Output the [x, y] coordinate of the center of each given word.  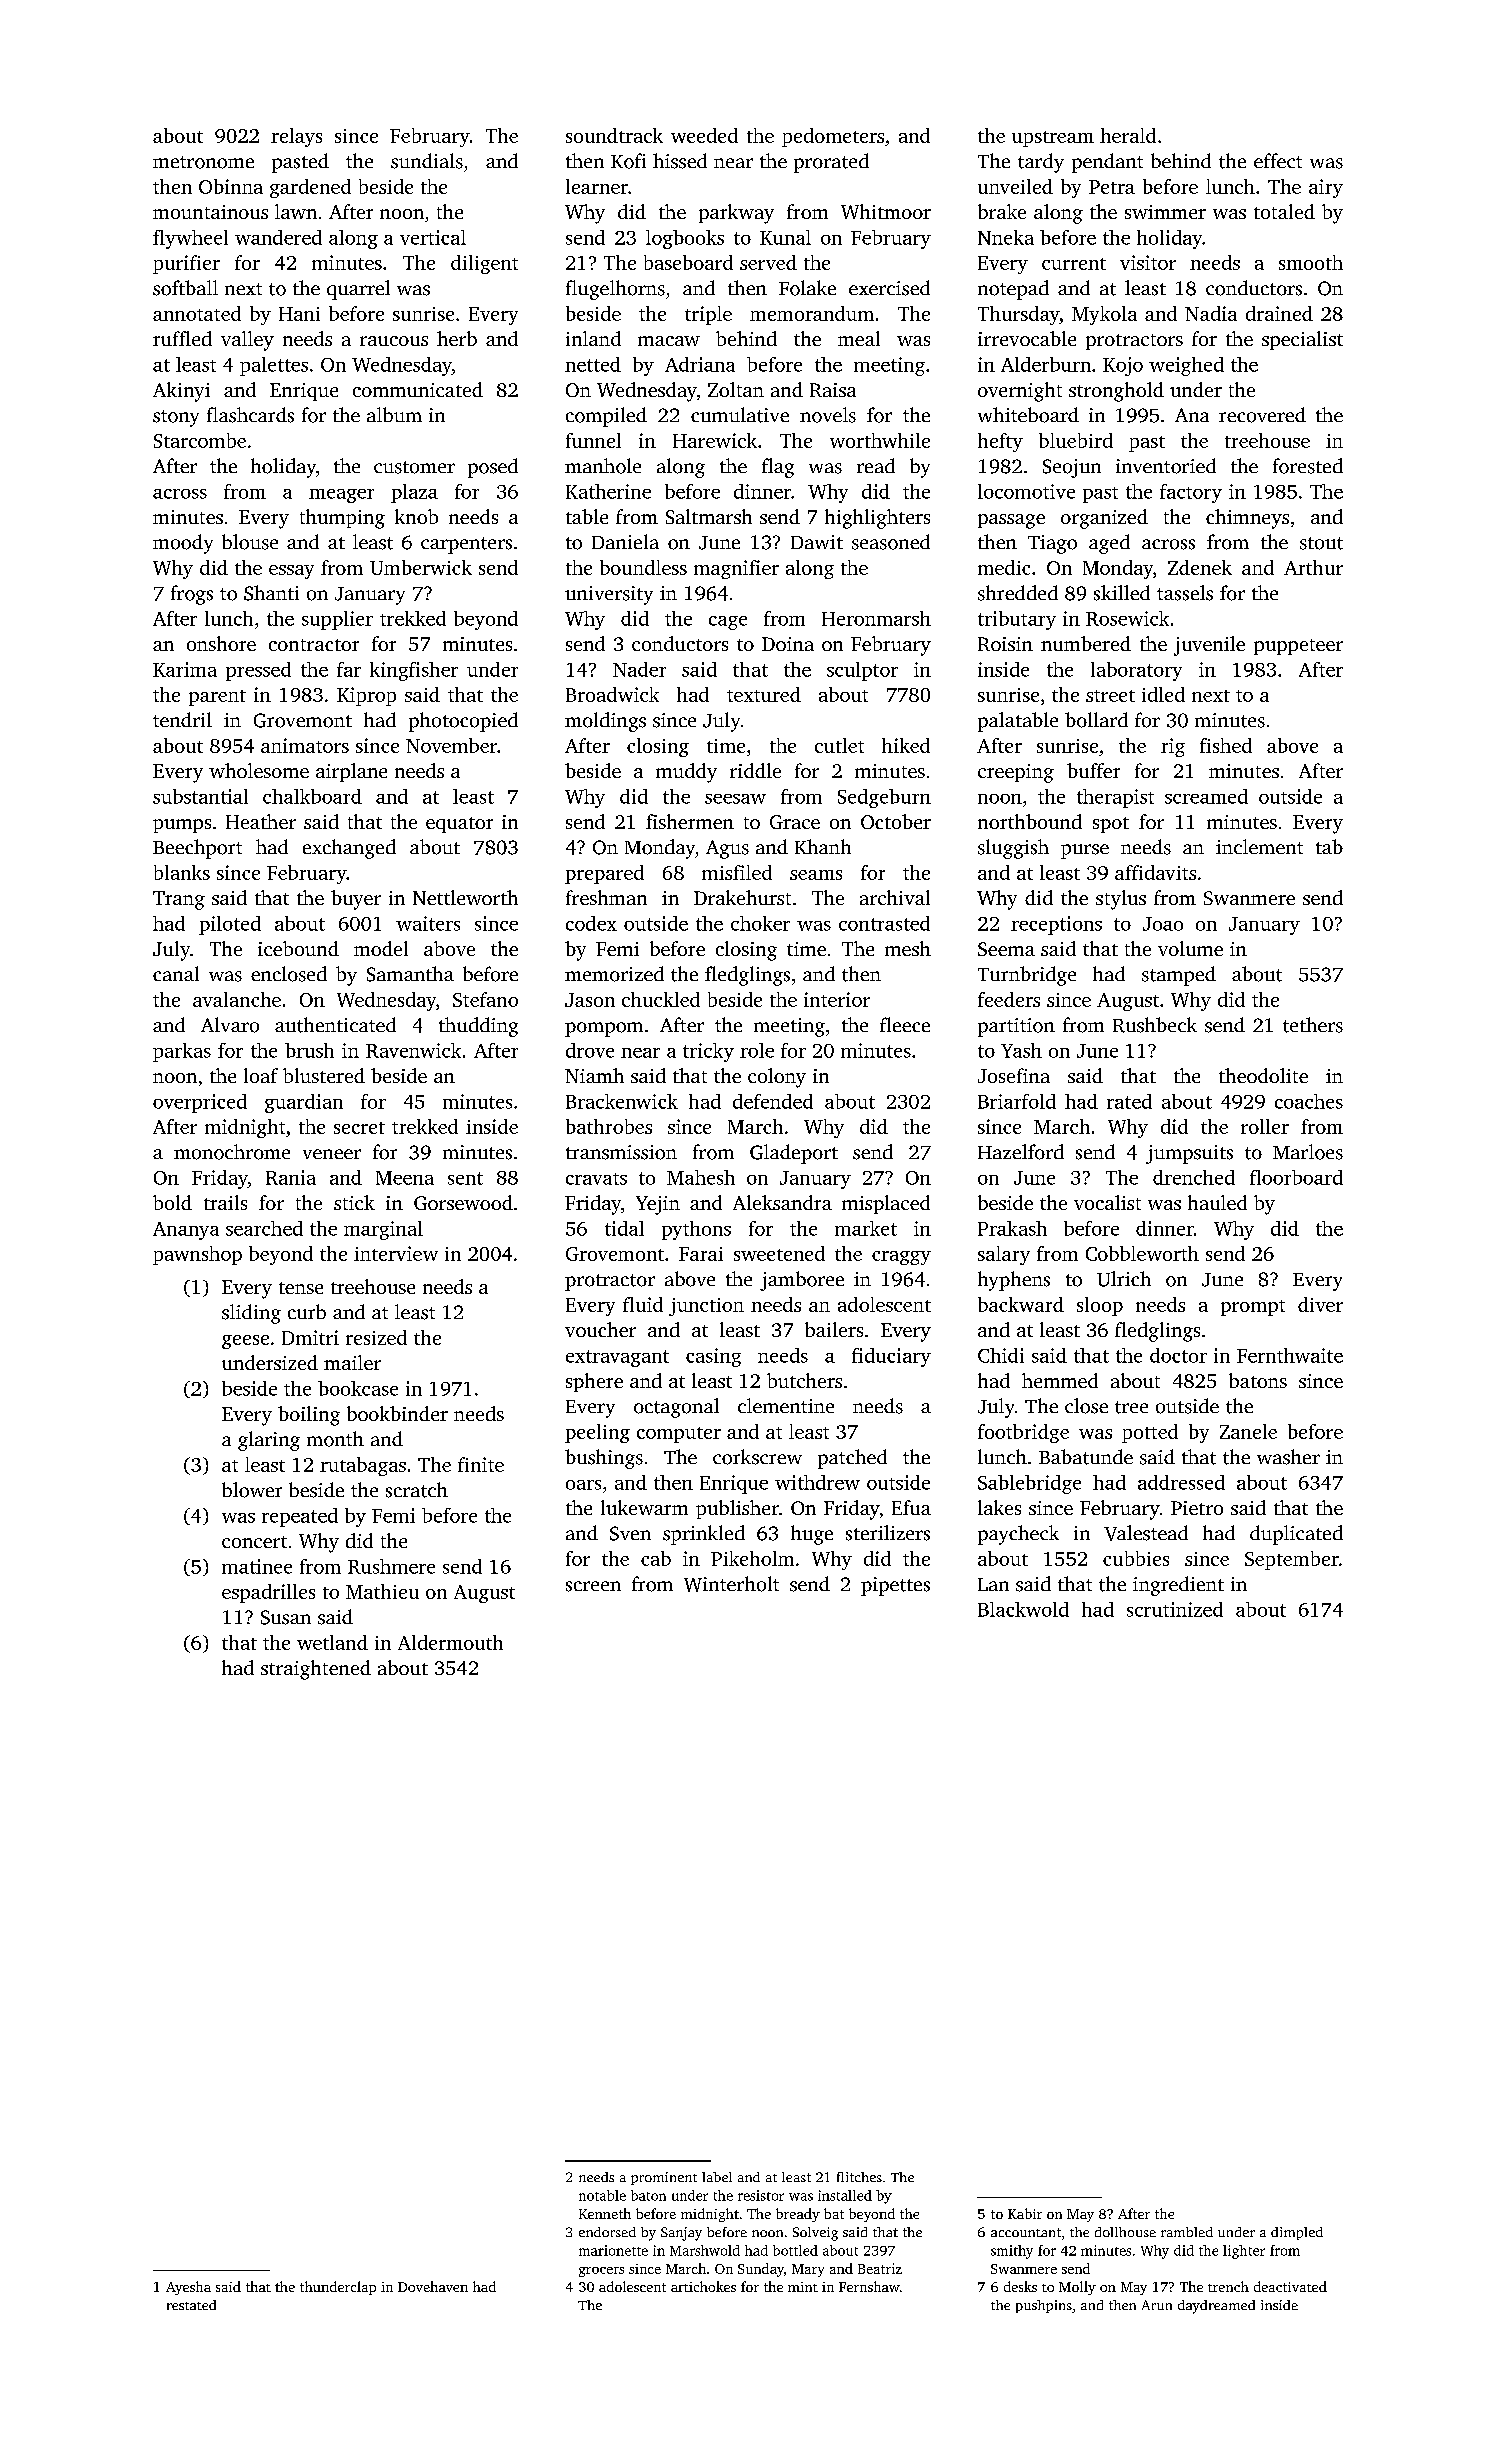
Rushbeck [1155, 1025]
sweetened [779, 1253]
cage [728, 623]
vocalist [1107, 1202]
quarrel [358, 290]
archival [895, 897]
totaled [1284, 211]
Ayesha [188, 2288]
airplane [351, 772]
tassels [1185, 593]
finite [481, 1464]
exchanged [349, 849]
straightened [316, 1670]
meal [859, 338]
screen [593, 1586]
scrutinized [1175, 1609]
